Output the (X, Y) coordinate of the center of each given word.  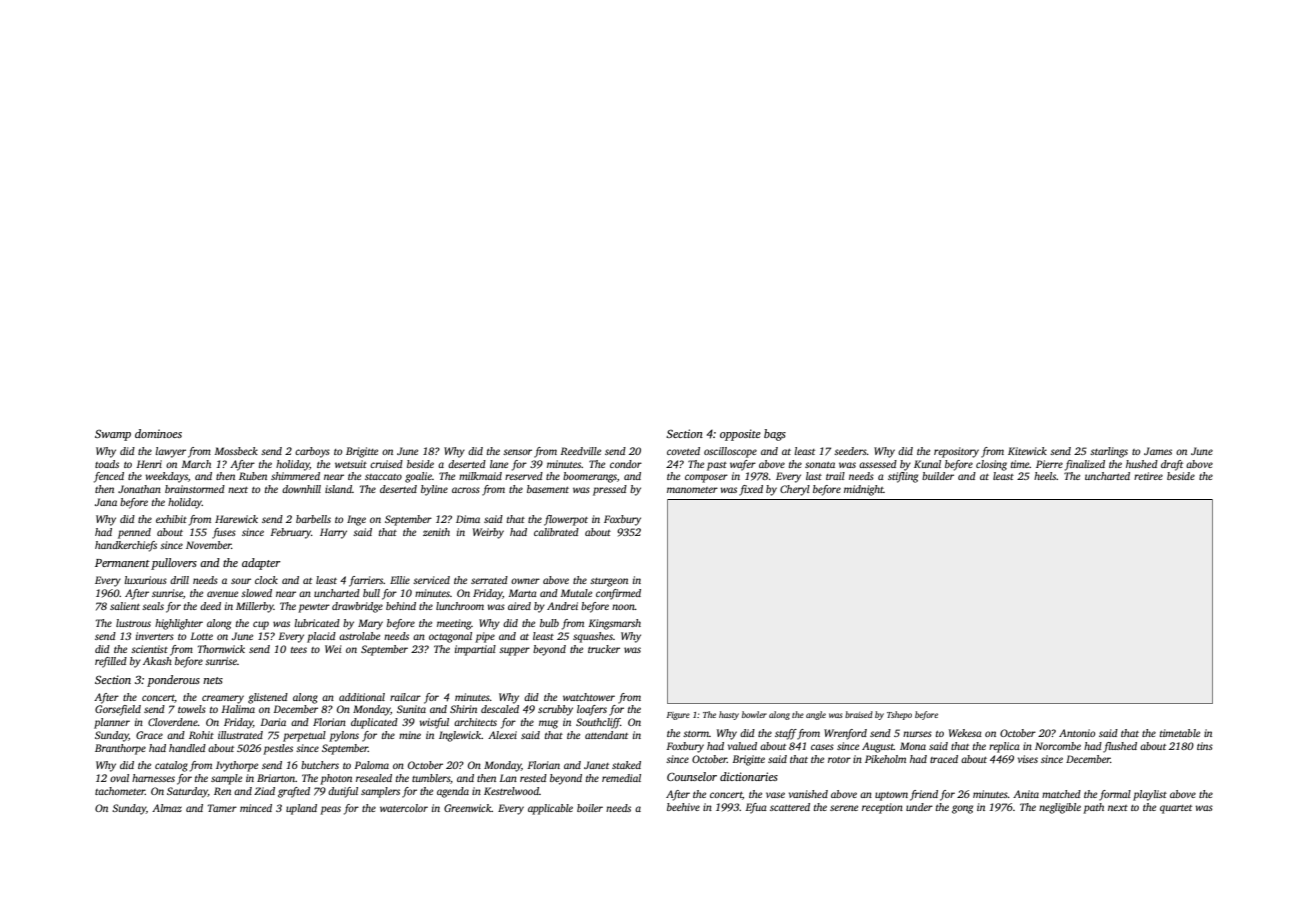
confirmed (618, 594)
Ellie (400, 580)
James (1158, 451)
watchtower (589, 697)
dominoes (158, 433)
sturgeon (609, 582)
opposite (740, 435)
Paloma (371, 765)
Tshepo (899, 715)
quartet (1176, 809)
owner (525, 581)
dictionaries (749, 776)
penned (134, 533)
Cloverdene (173, 722)
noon (623, 607)
